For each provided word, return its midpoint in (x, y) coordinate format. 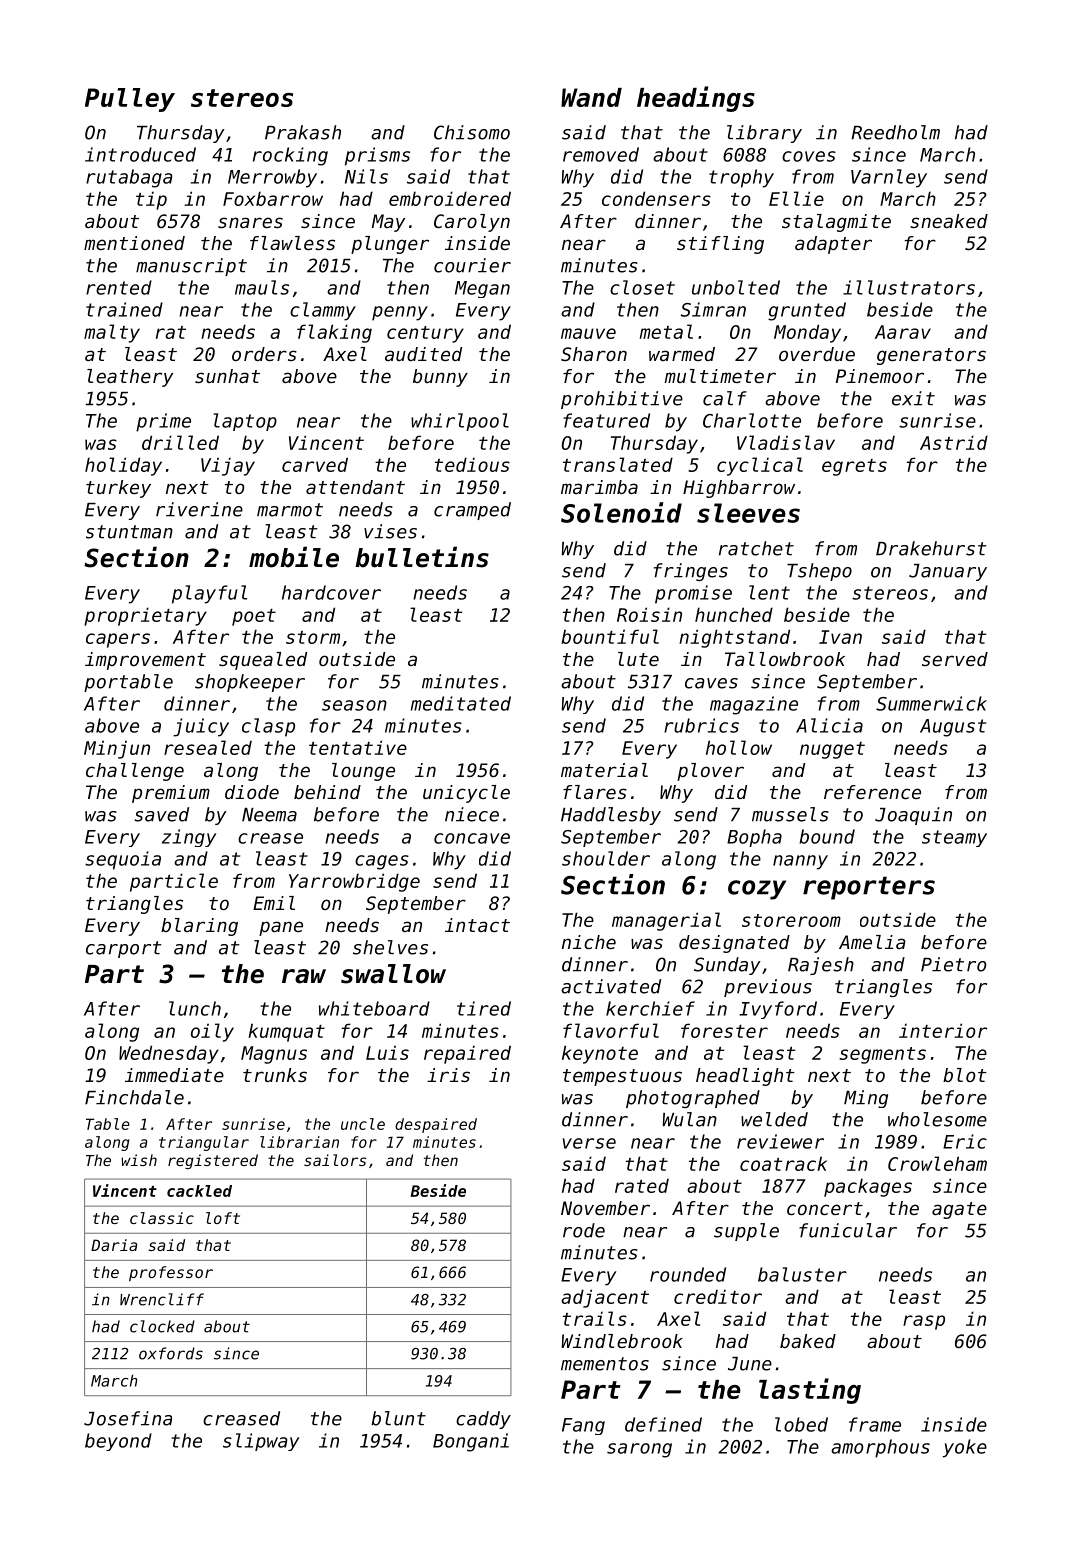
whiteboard (374, 1008)
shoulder (606, 858)
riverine (199, 509)
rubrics (701, 725)
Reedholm (896, 132)
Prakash (303, 132)
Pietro (954, 964)
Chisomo (472, 132)
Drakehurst (931, 548)
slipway (261, 1442)
